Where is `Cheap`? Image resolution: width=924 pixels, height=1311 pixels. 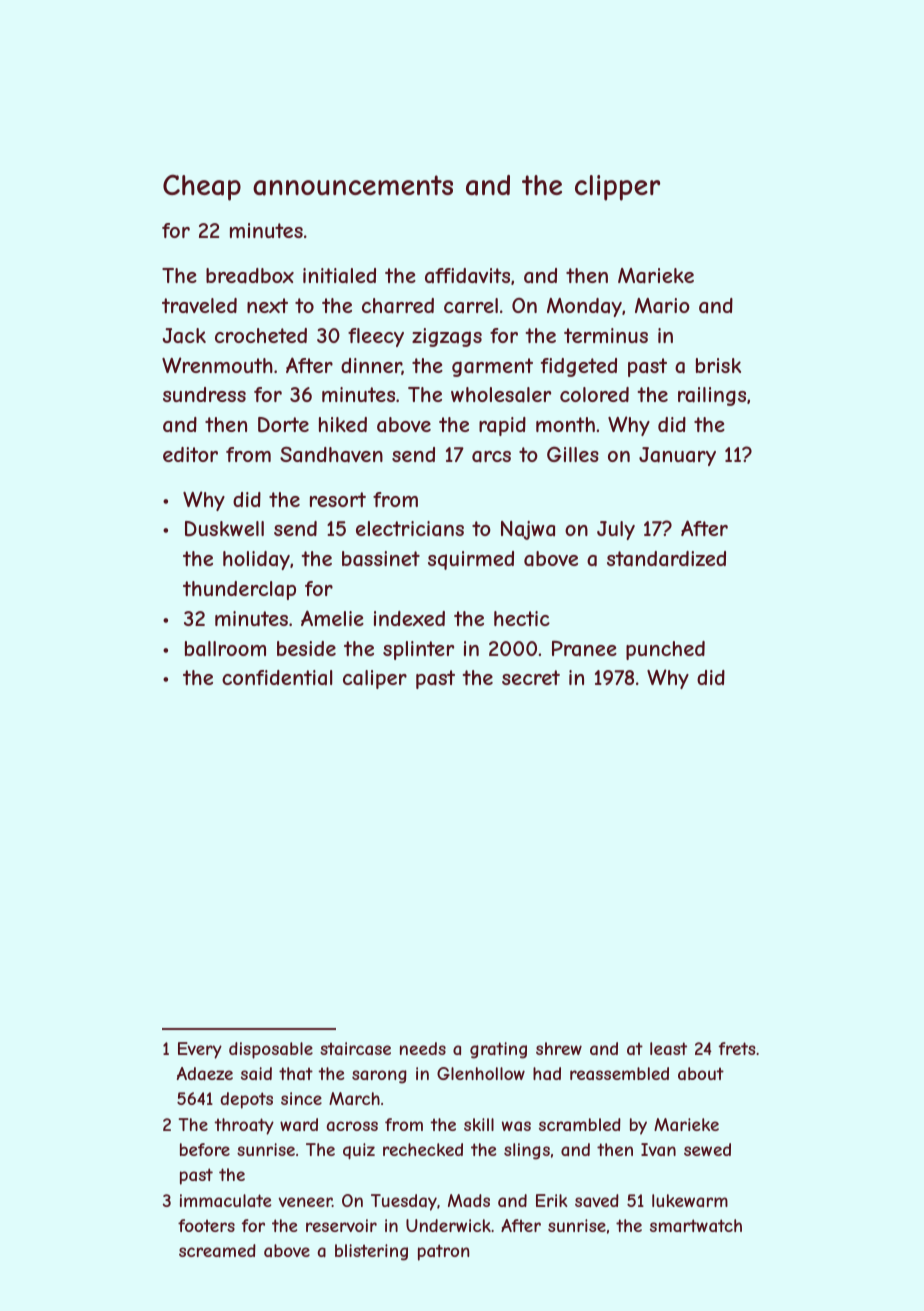
Cheap is located at coordinates (202, 187).
